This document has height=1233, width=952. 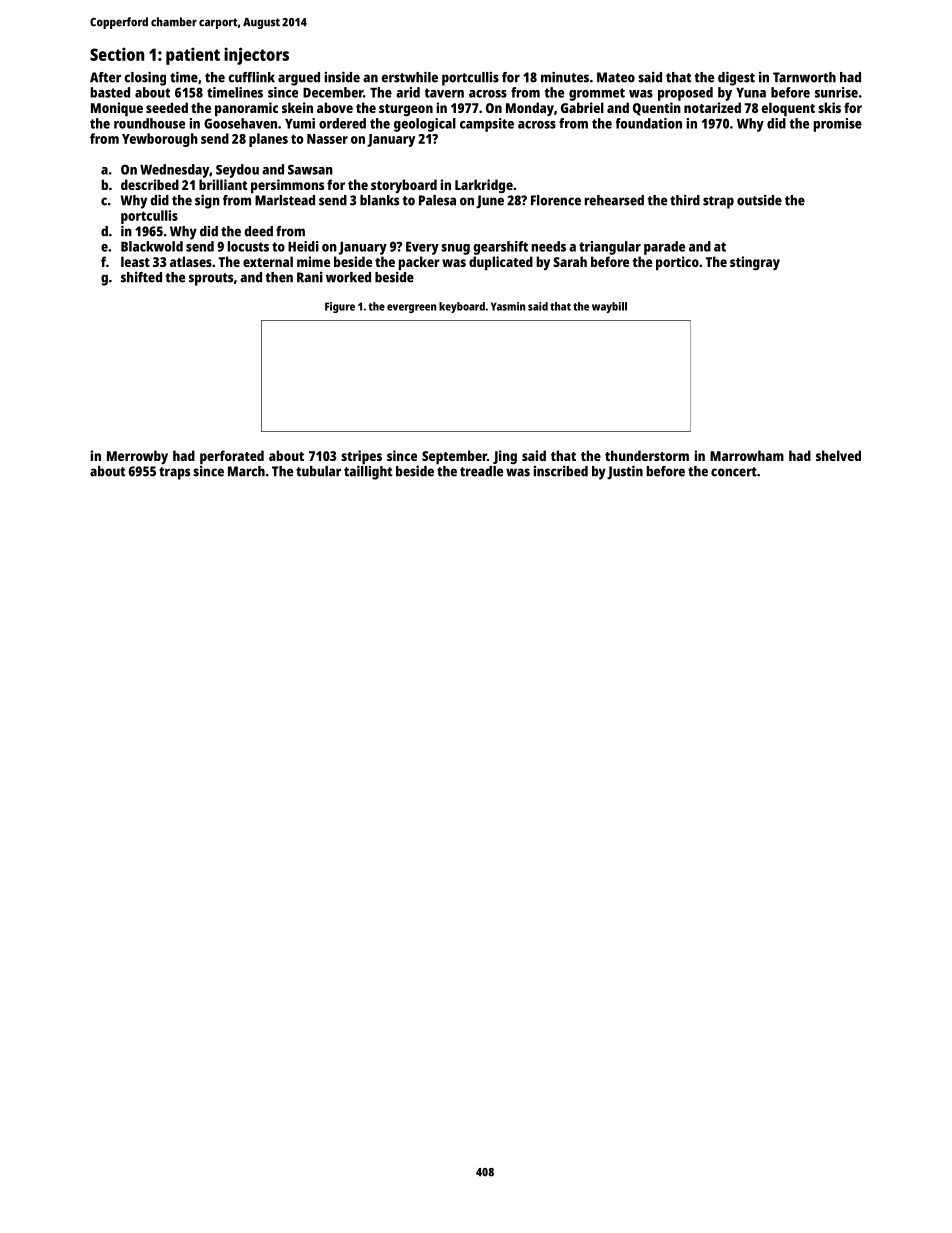 I want to click on inscribed, so click(x=561, y=471).
